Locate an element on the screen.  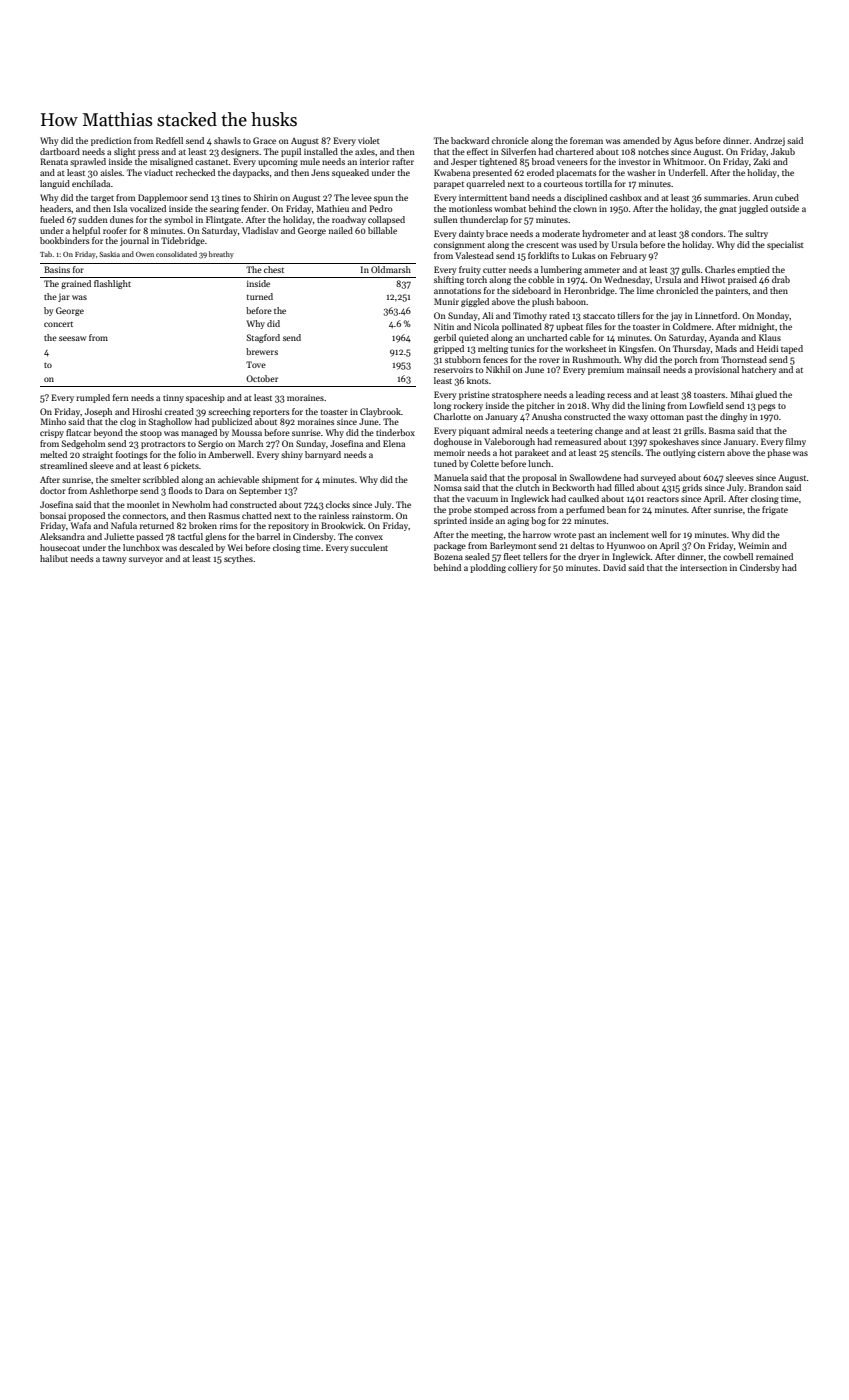
mainsail is located at coordinates (643, 369).
